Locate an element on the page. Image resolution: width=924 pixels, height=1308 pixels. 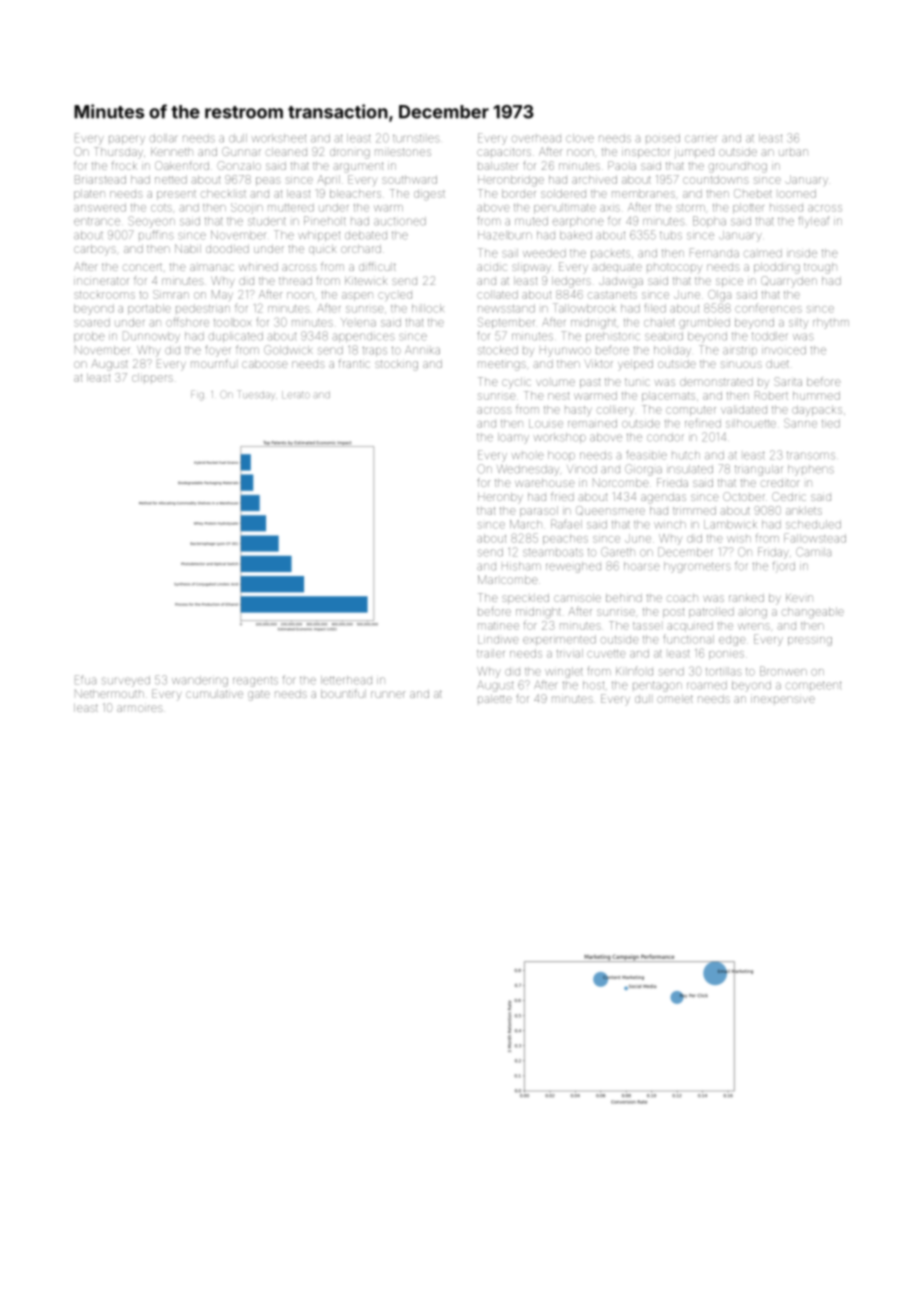
Bopha is located at coordinates (709, 221).
